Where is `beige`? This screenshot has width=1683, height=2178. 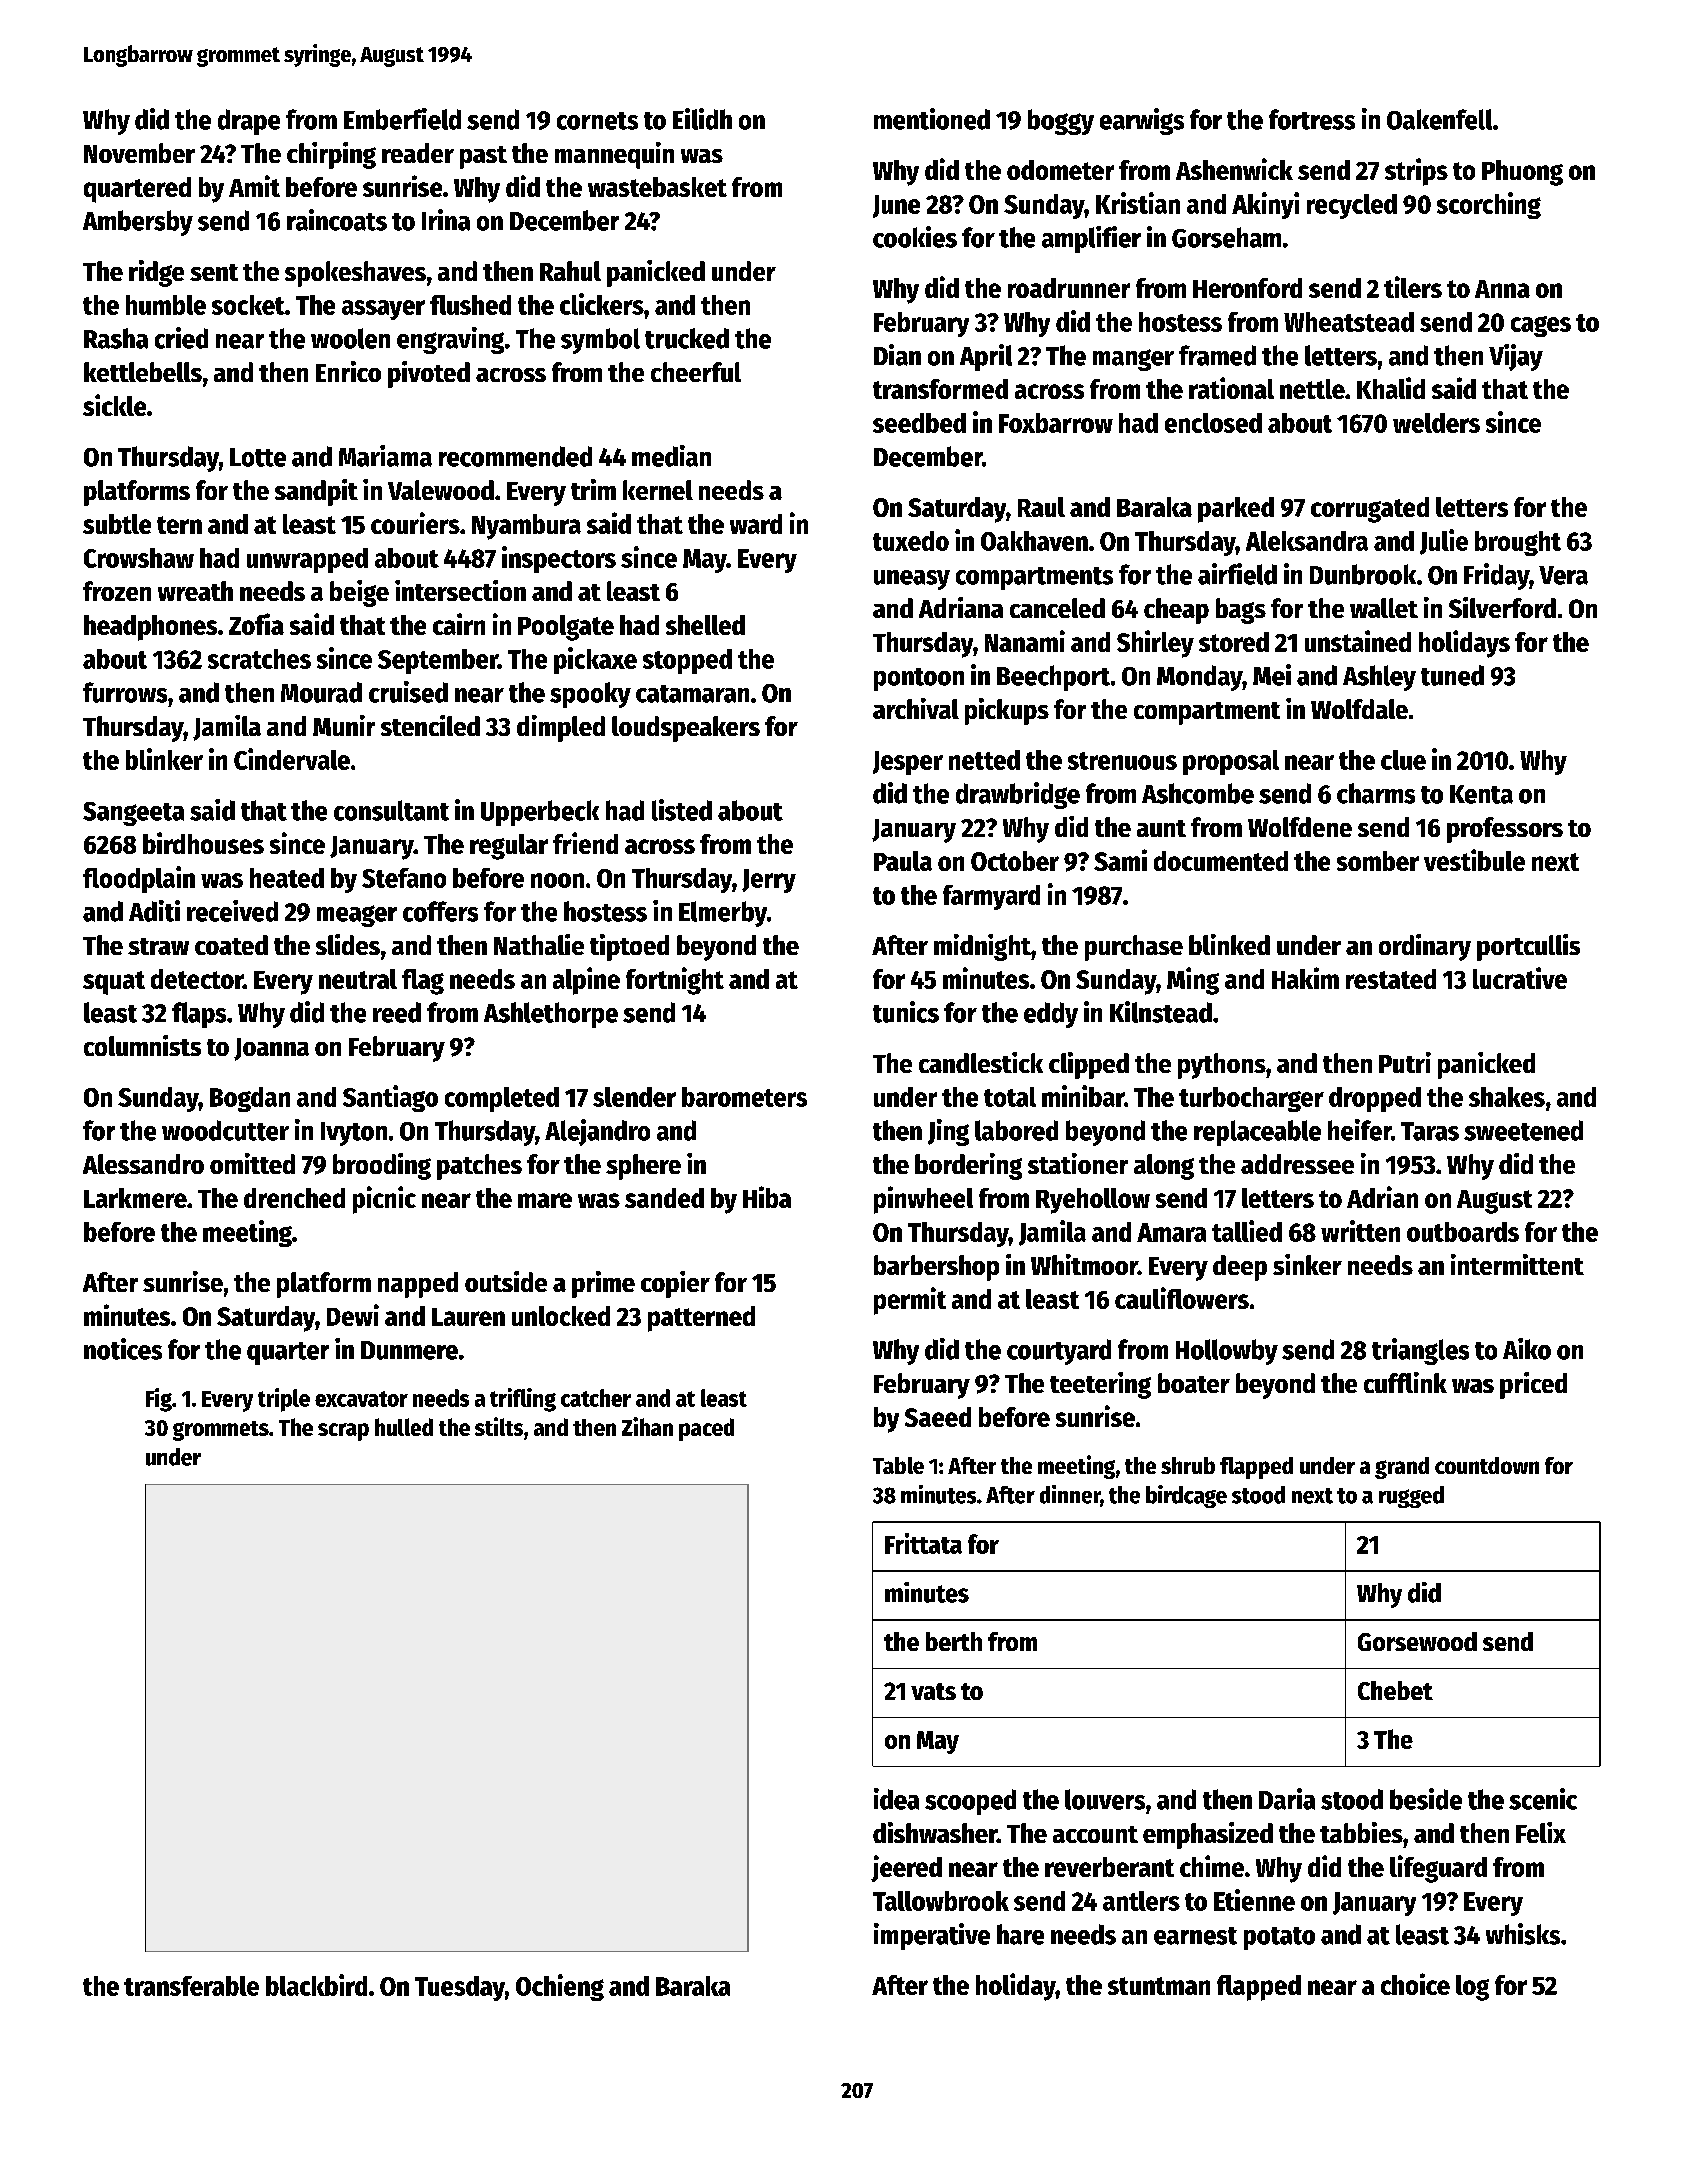
beige is located at coordinates (359, 593).
